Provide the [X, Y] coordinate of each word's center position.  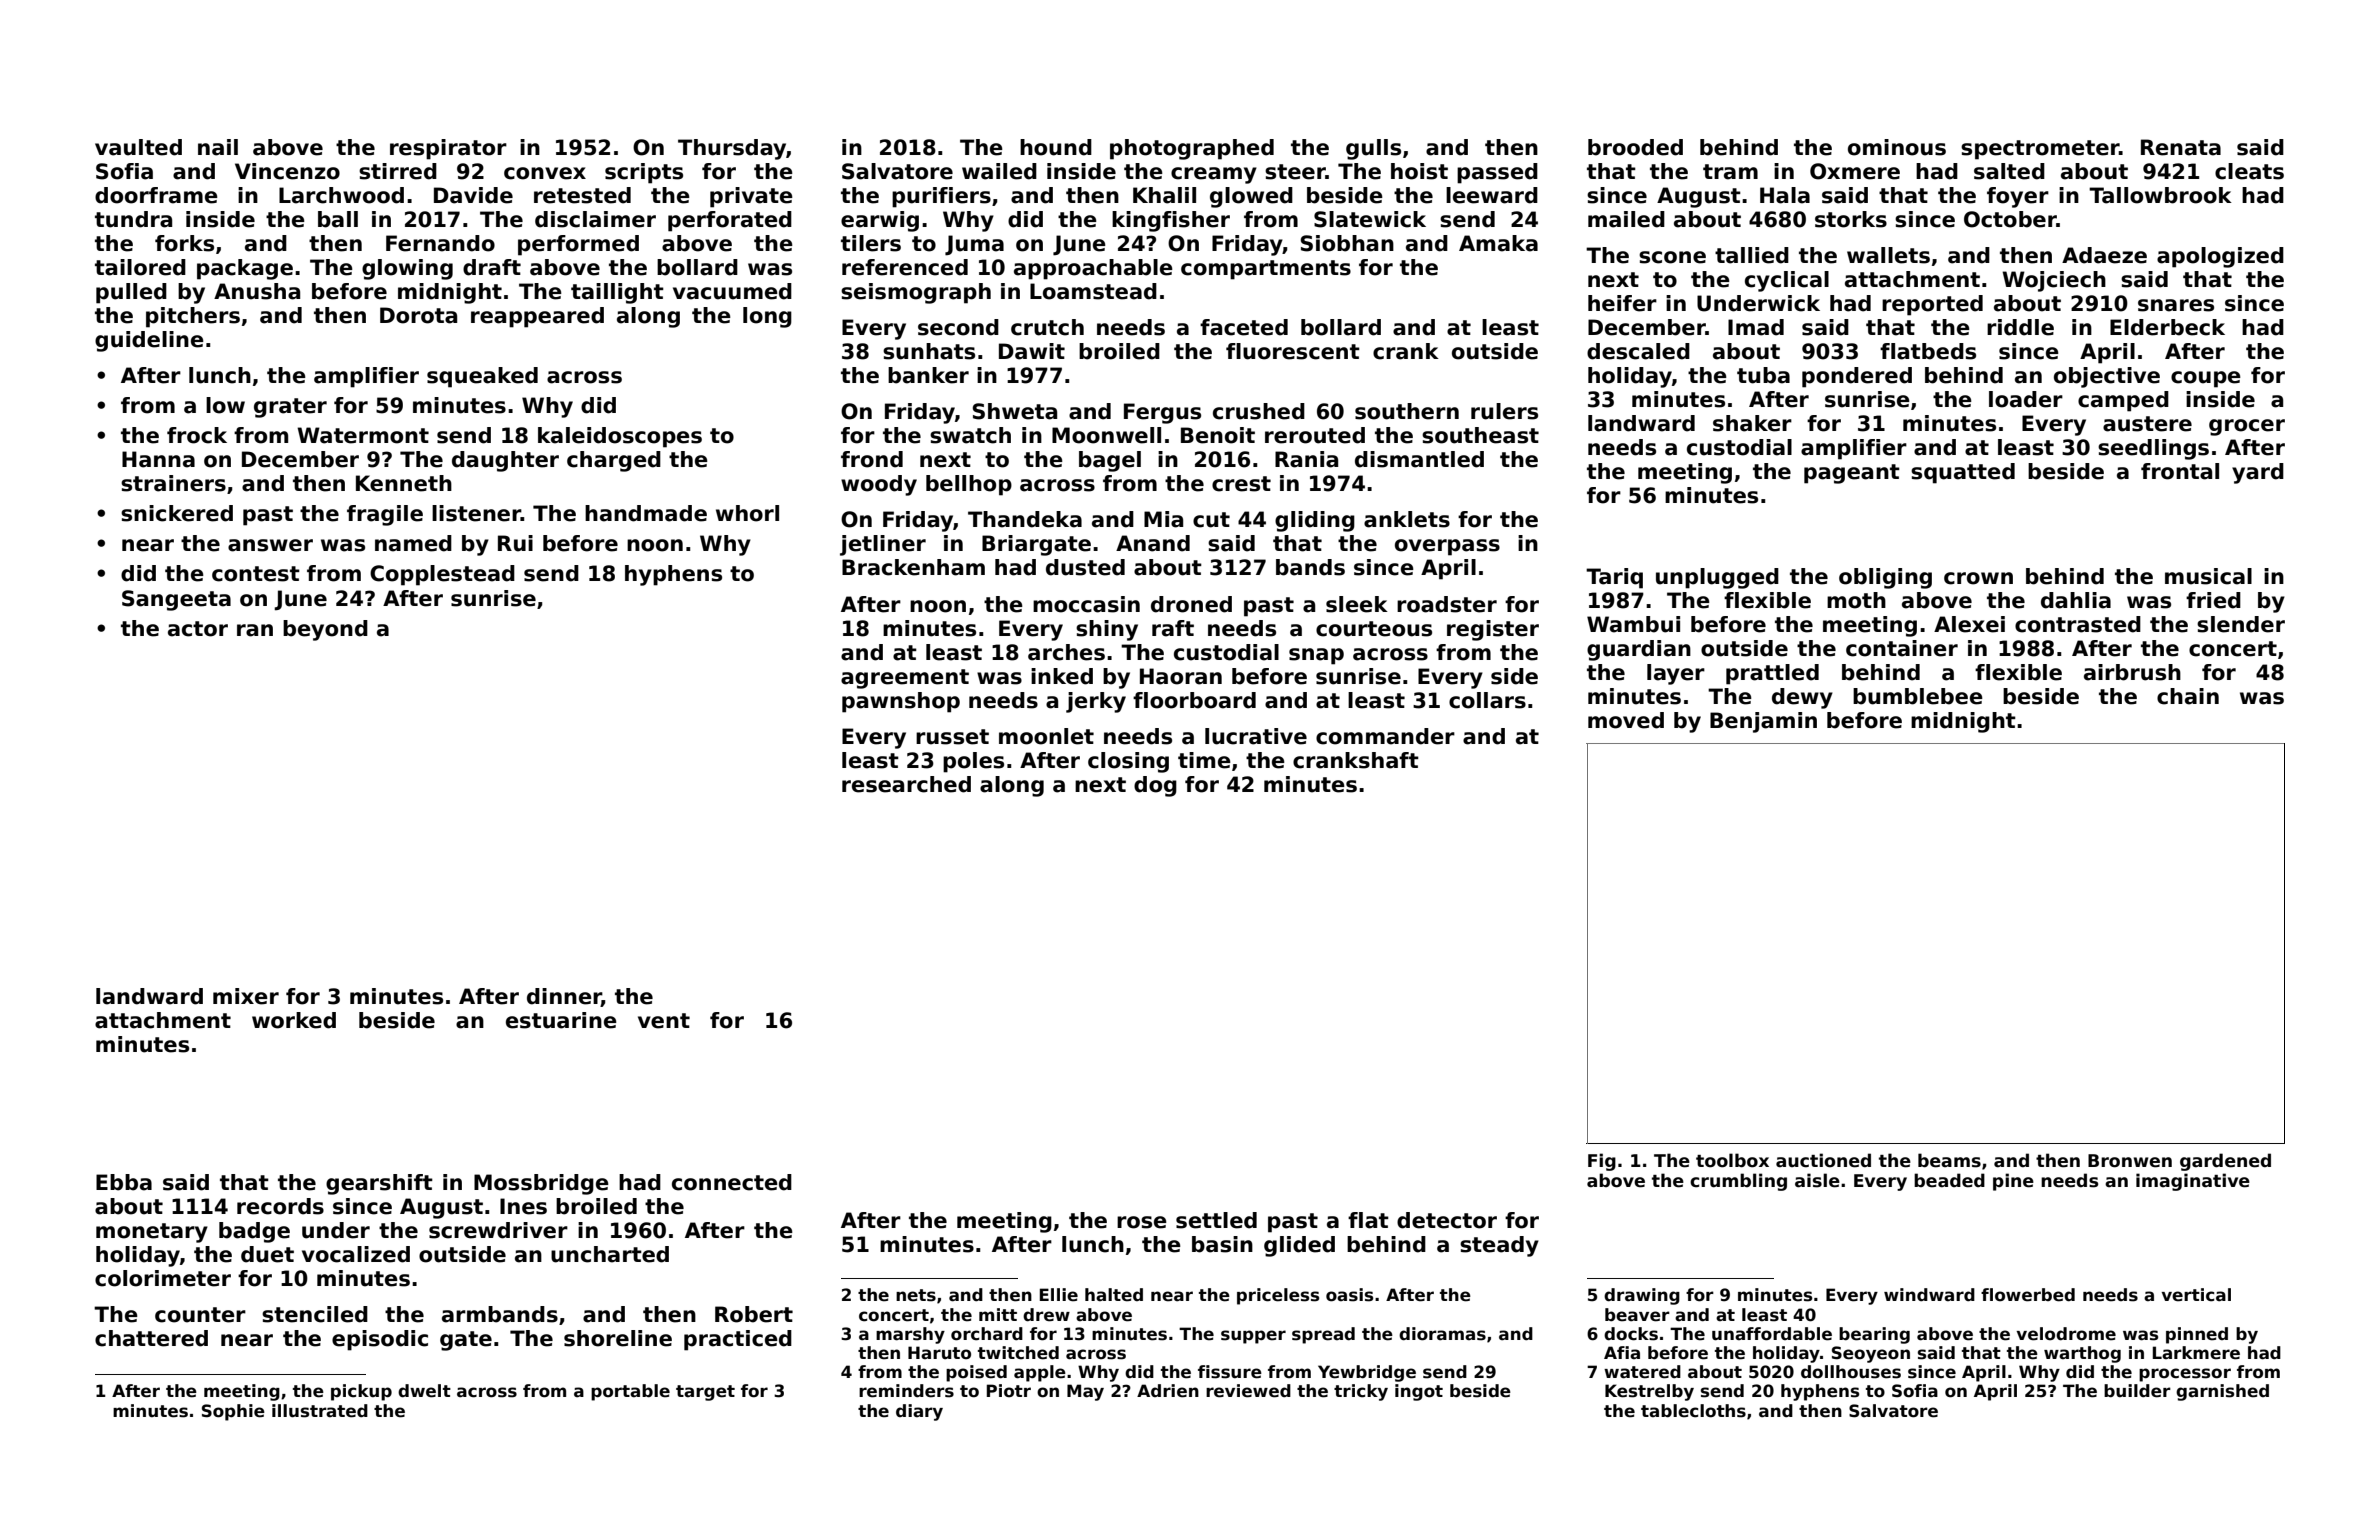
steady [1499, 1246]
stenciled [315, 1314]
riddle [2020, 327]
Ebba [124, 1182]
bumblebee [1918, 696]
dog [1155, 786]
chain [2188, 696]
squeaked [482, 377]
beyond [325, 630]
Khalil [1164, 195]
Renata [2181, 147]
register [1493, 630]
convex [545, 173]
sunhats [929, 351]
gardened [2225, 1162]
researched [906, 784]
